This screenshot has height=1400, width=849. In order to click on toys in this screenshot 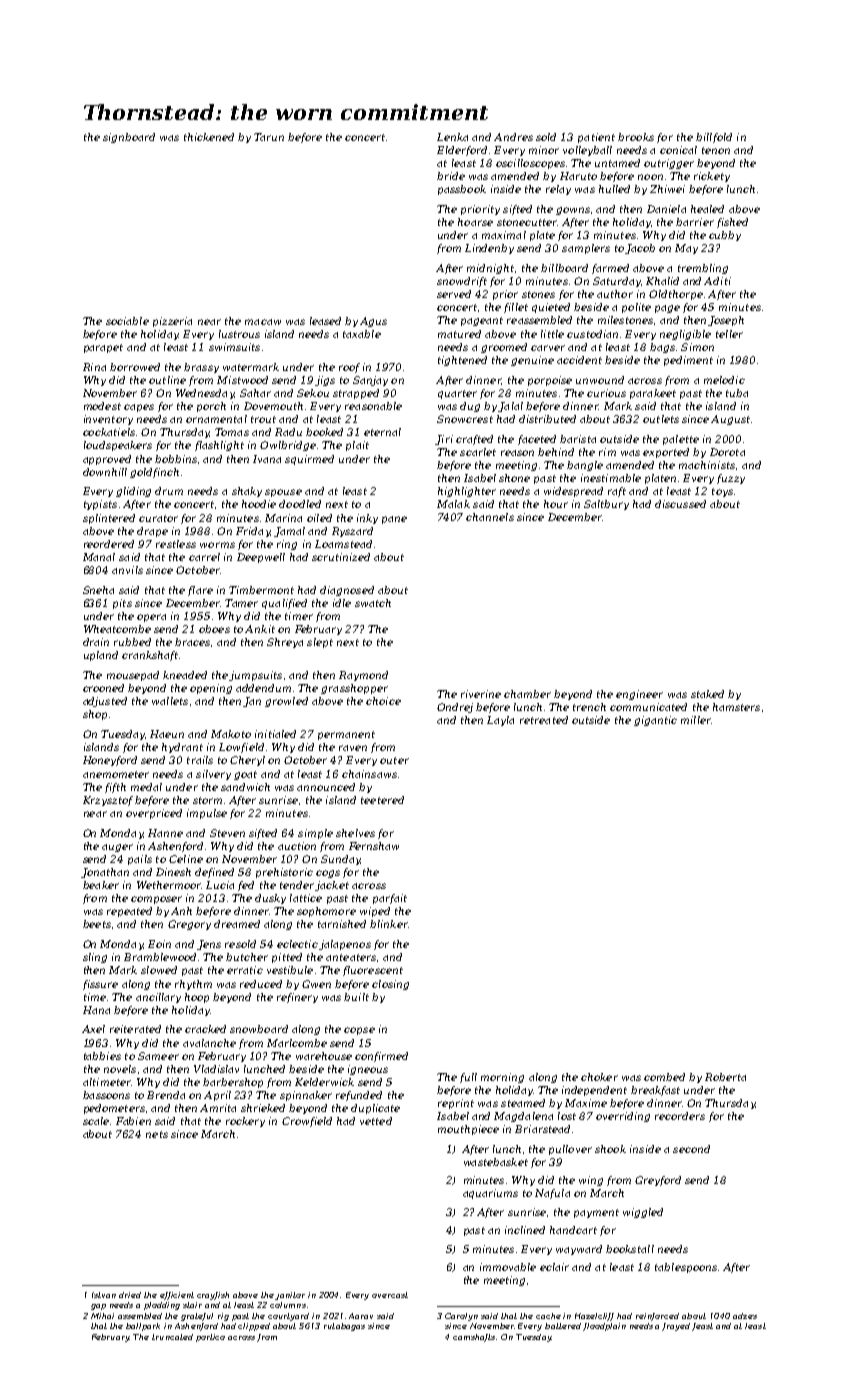, I will do `click(722, 492)`.
